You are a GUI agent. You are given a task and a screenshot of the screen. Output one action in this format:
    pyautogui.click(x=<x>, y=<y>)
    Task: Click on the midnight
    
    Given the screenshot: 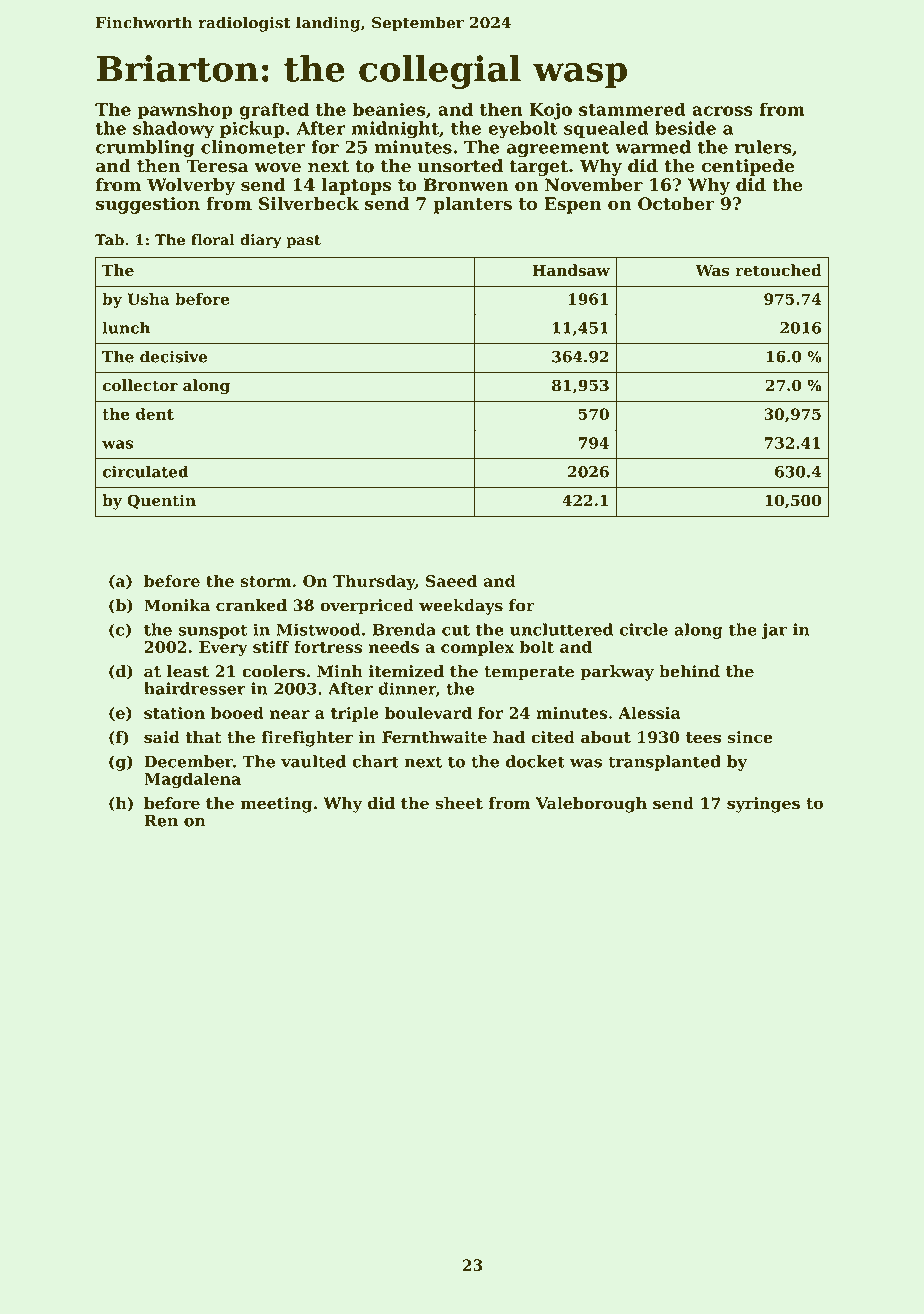 What is the action you would take?
    pyautogui.click(x=395, y=130)
